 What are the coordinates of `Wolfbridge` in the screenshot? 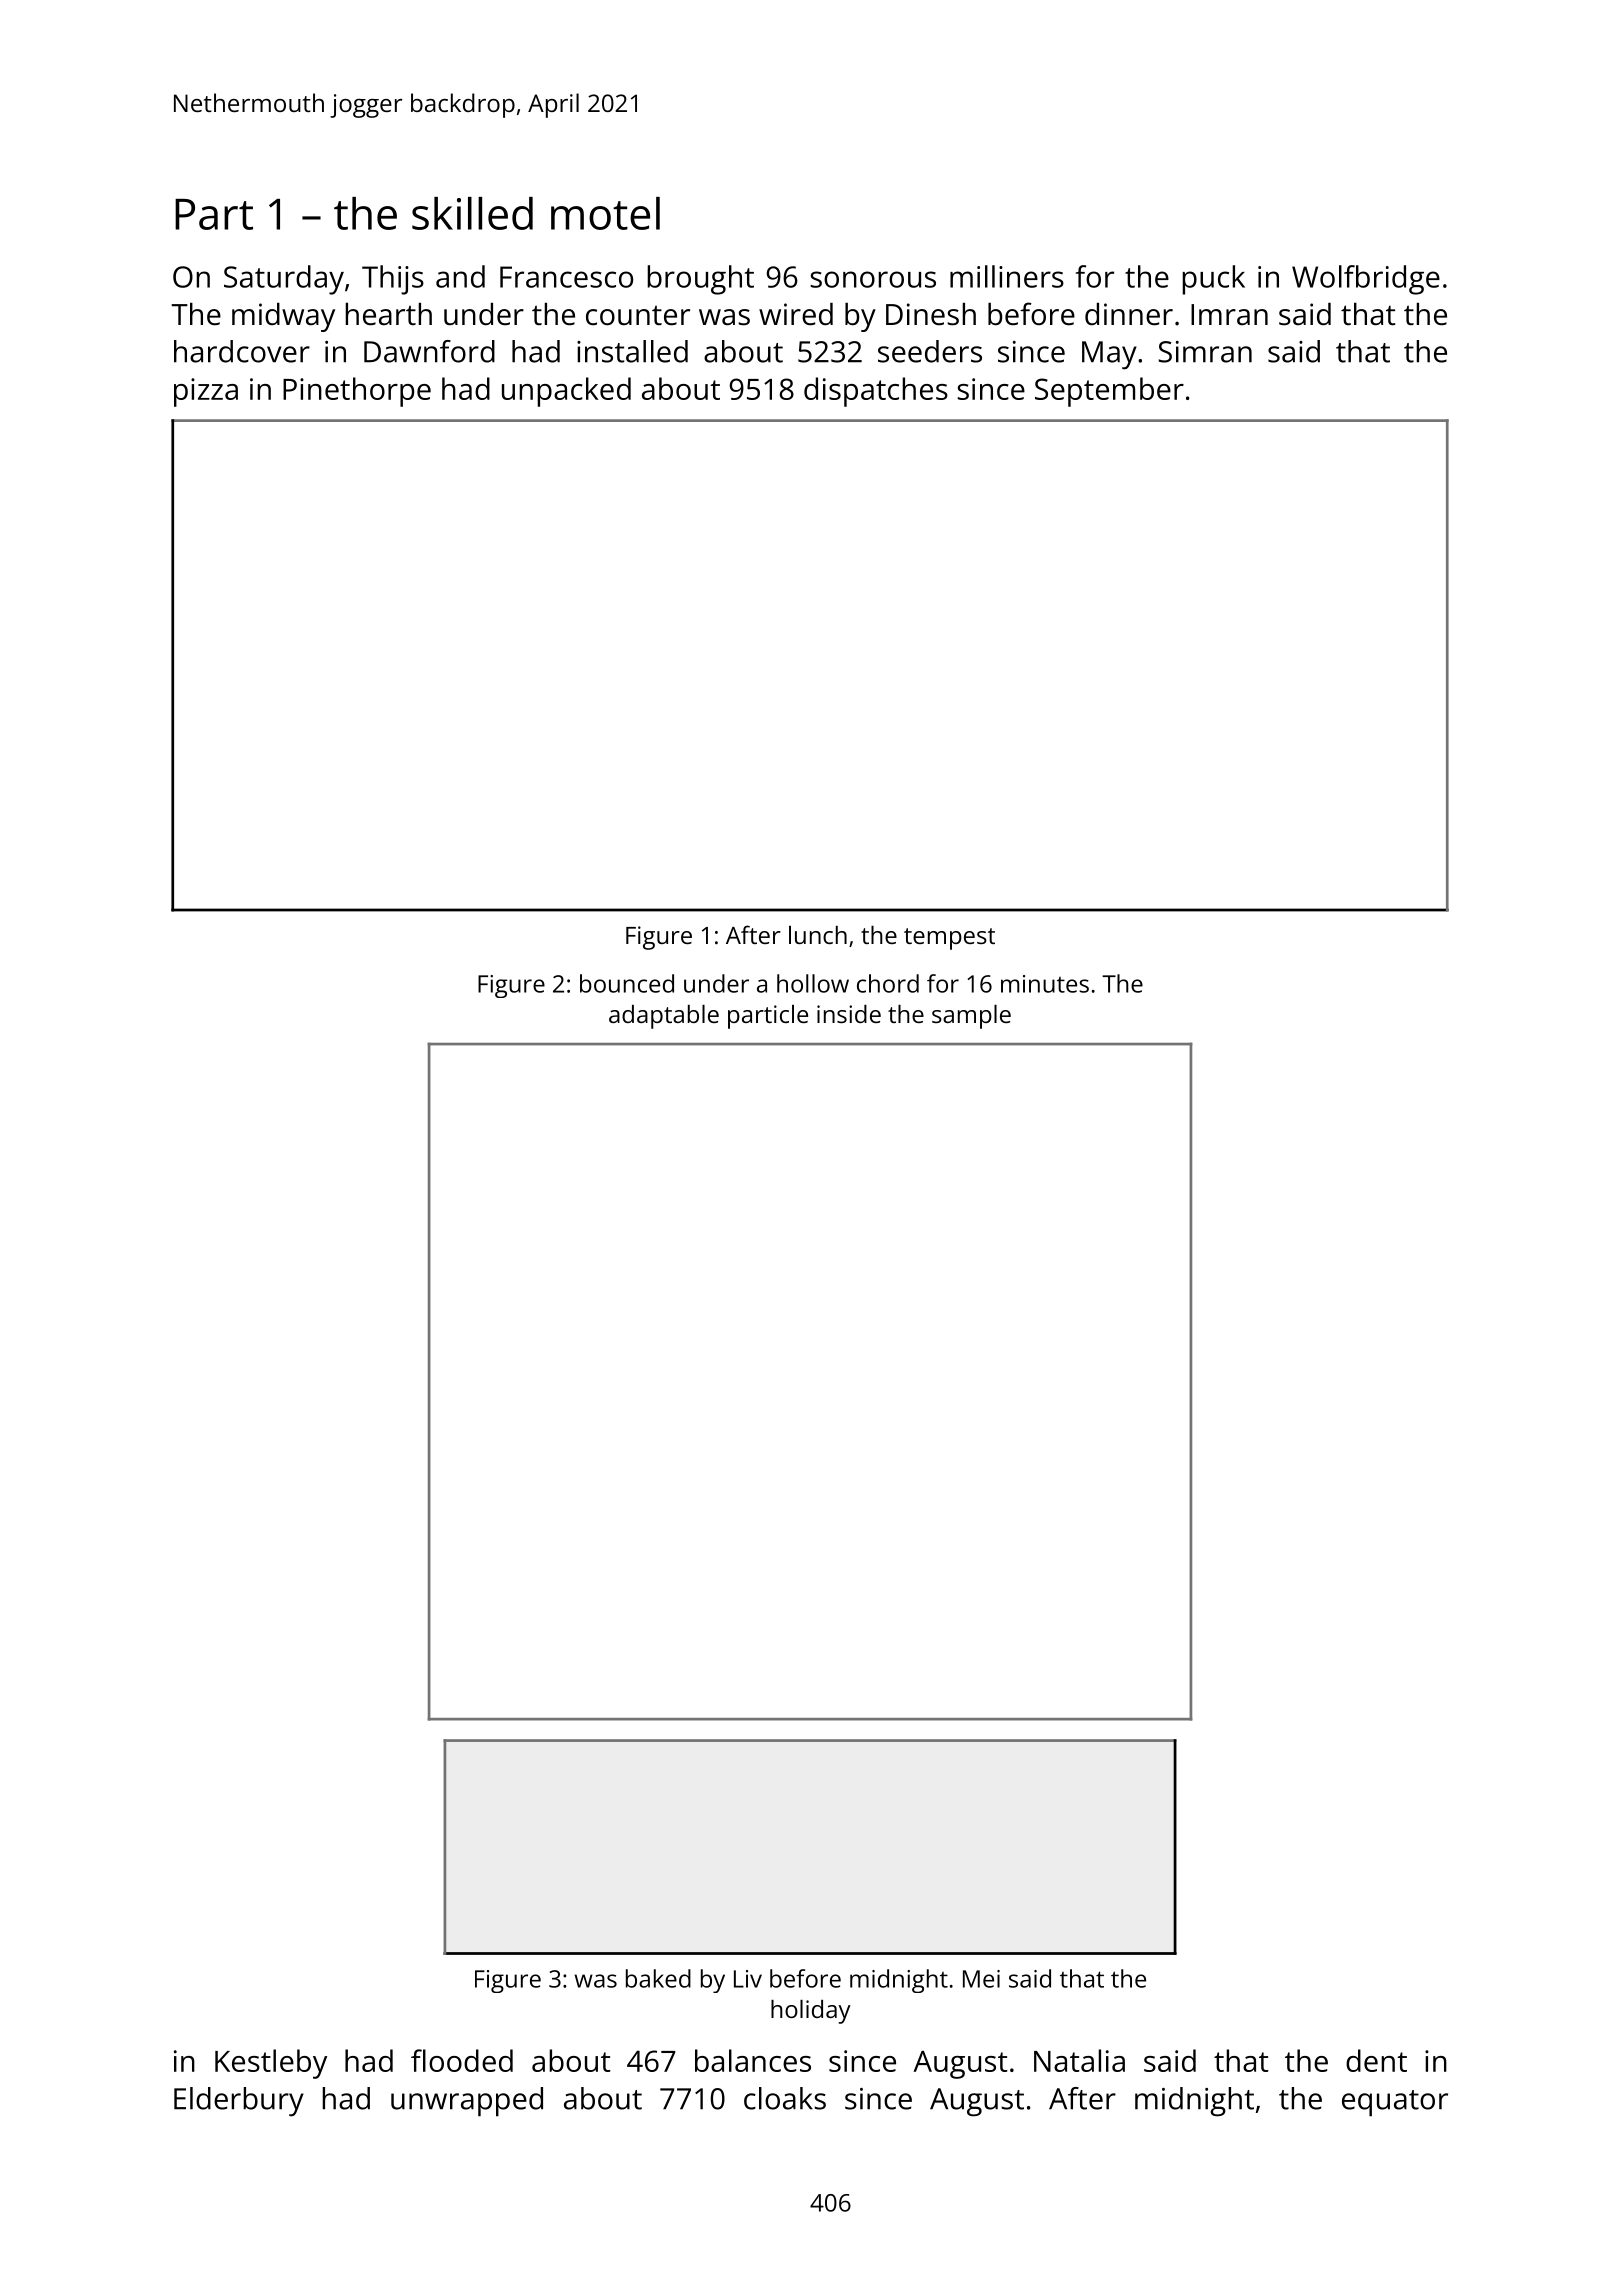 It's located at (1366, 280).
